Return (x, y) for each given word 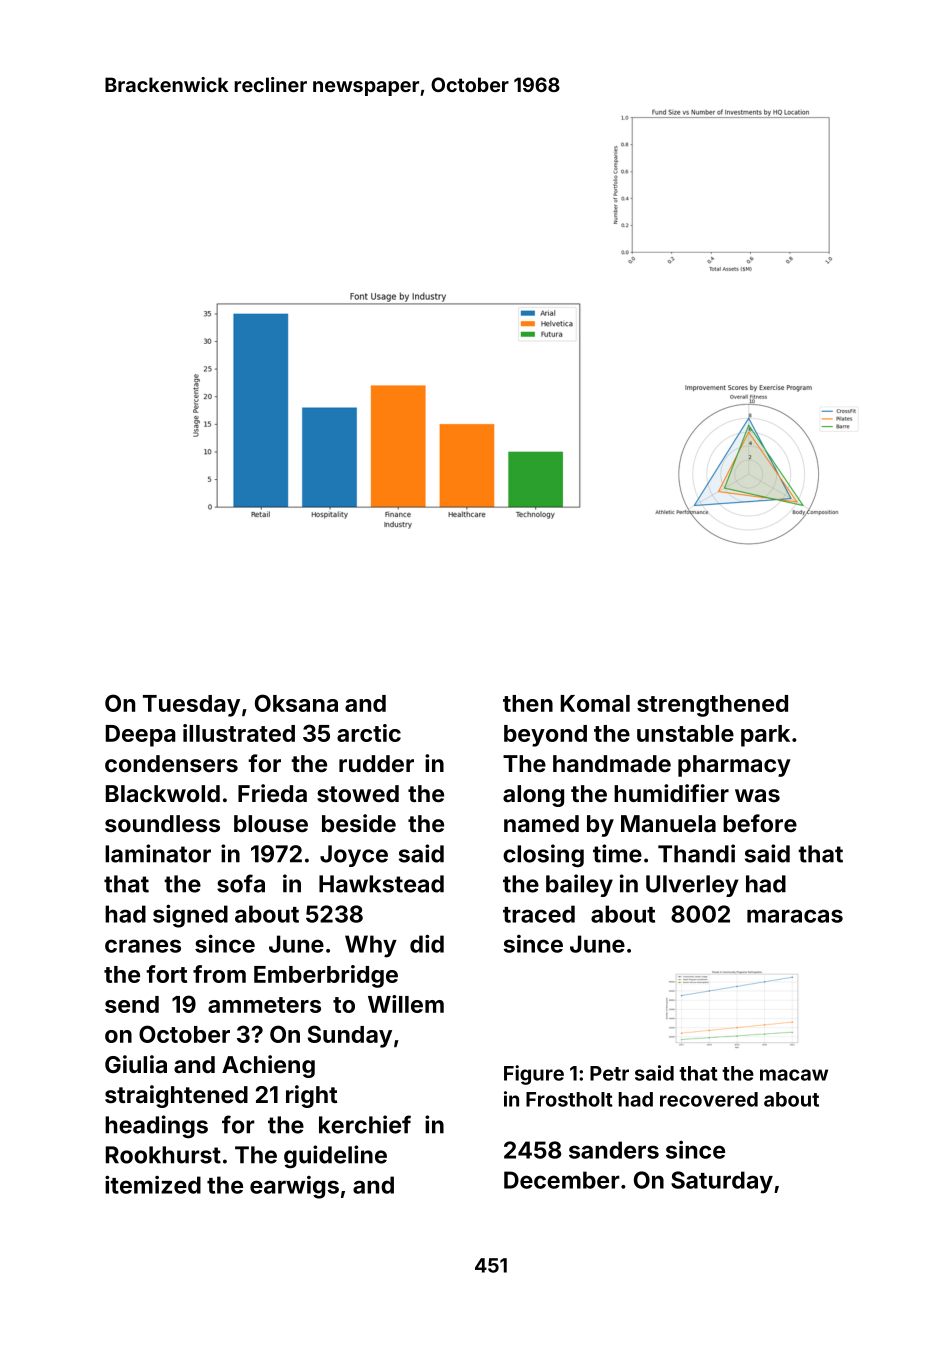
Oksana (296, 703)
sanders (614, 1150)
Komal (595, 703)
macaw (794, 1075)
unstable (685, 733)
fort (166, 974)
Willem (406, 1004)
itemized (153, 1184)
